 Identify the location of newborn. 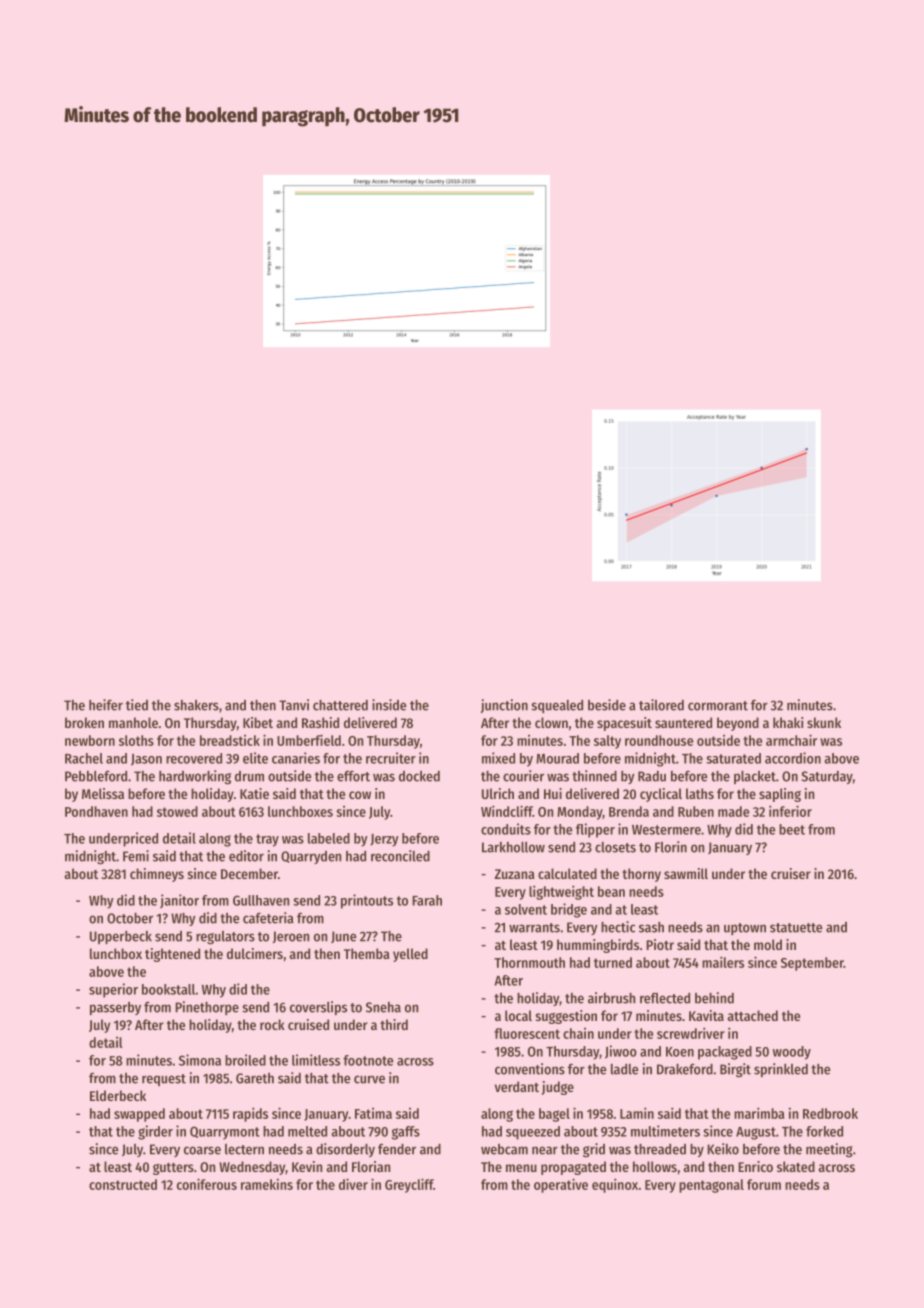
(90, 740).
